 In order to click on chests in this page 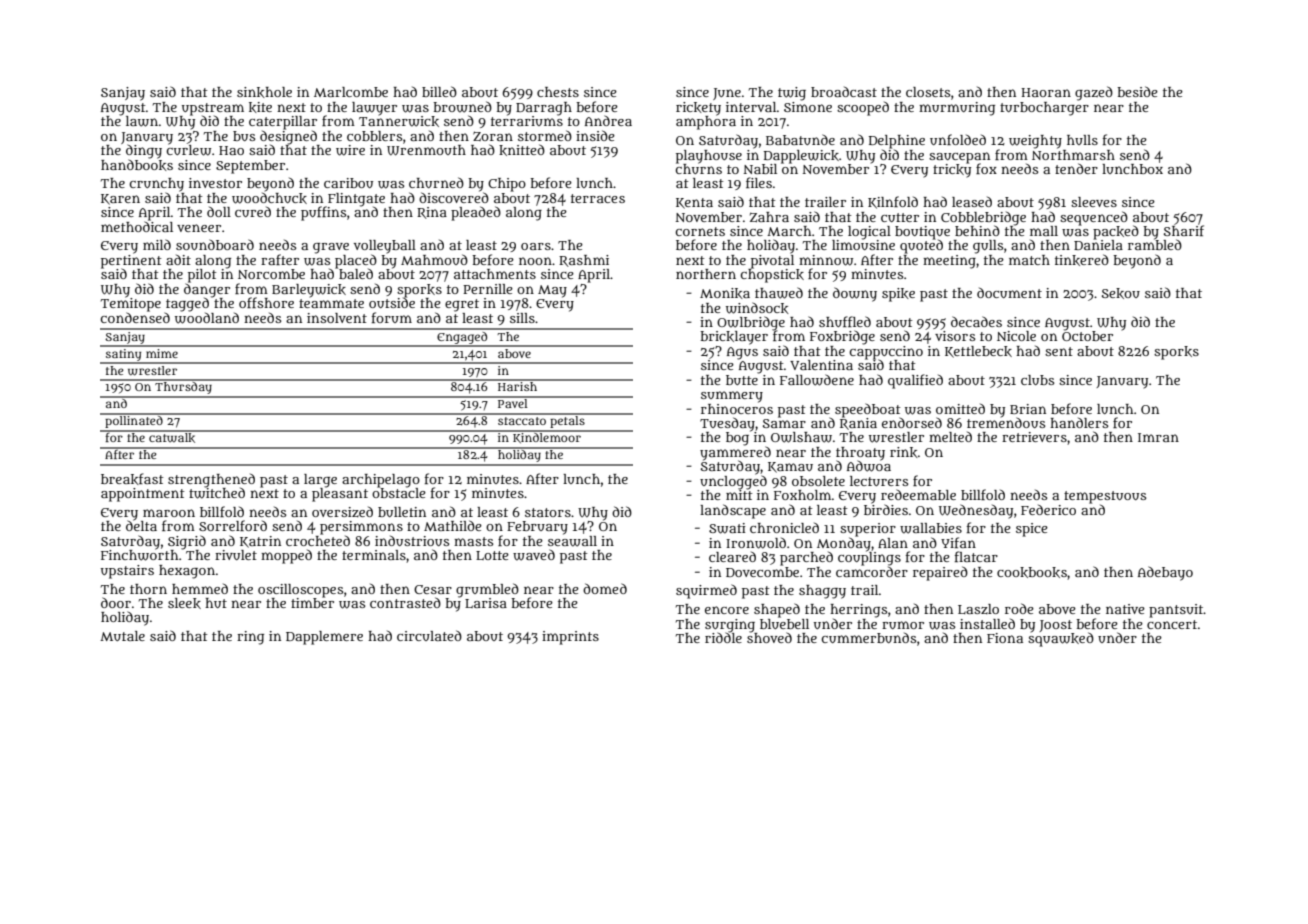, I will do `click(558, 92)`.
